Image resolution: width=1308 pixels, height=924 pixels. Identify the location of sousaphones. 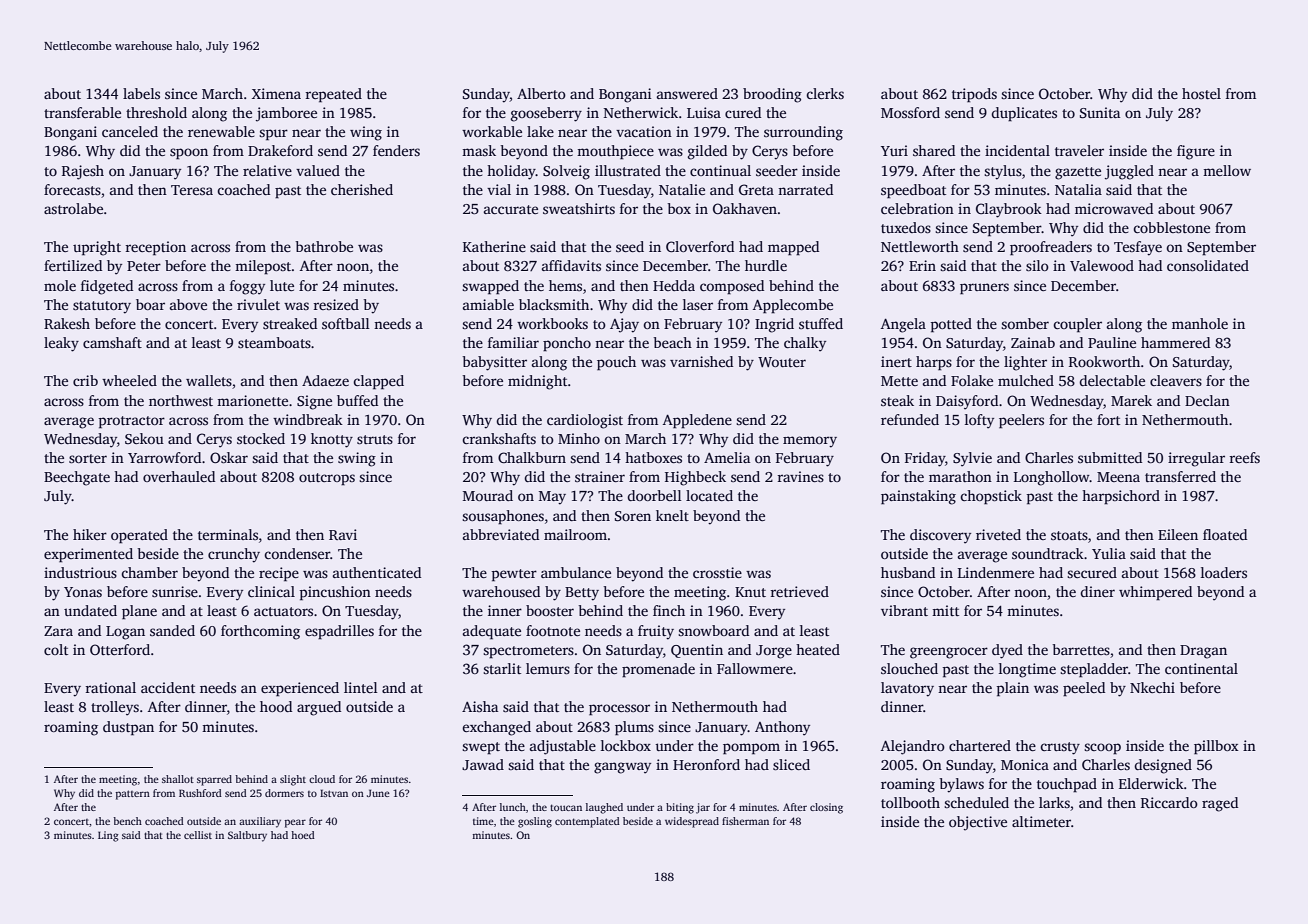
(503, 517).
